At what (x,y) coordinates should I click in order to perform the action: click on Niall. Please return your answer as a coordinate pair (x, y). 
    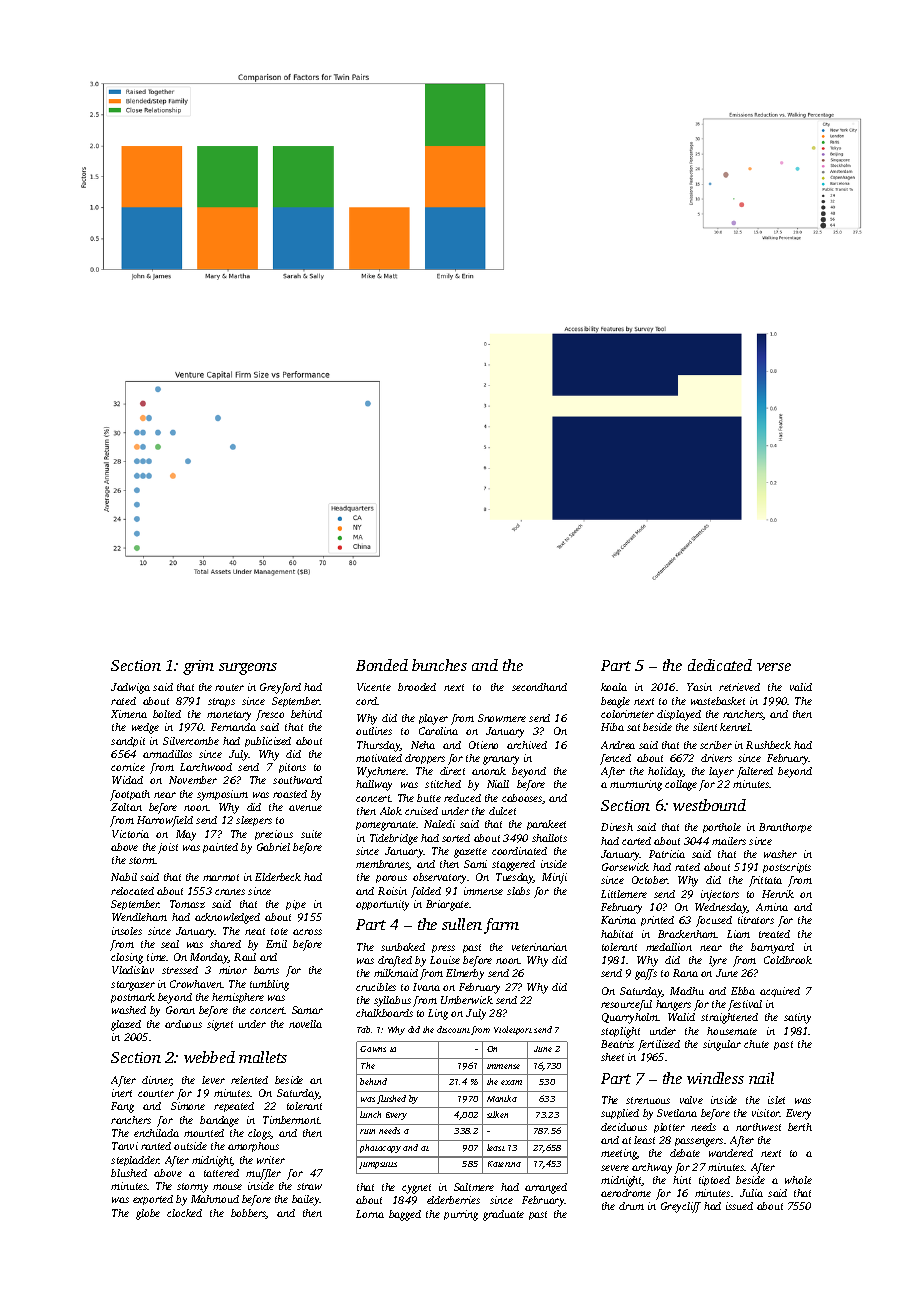
    Looking at the image, I should click on (498, 784).
